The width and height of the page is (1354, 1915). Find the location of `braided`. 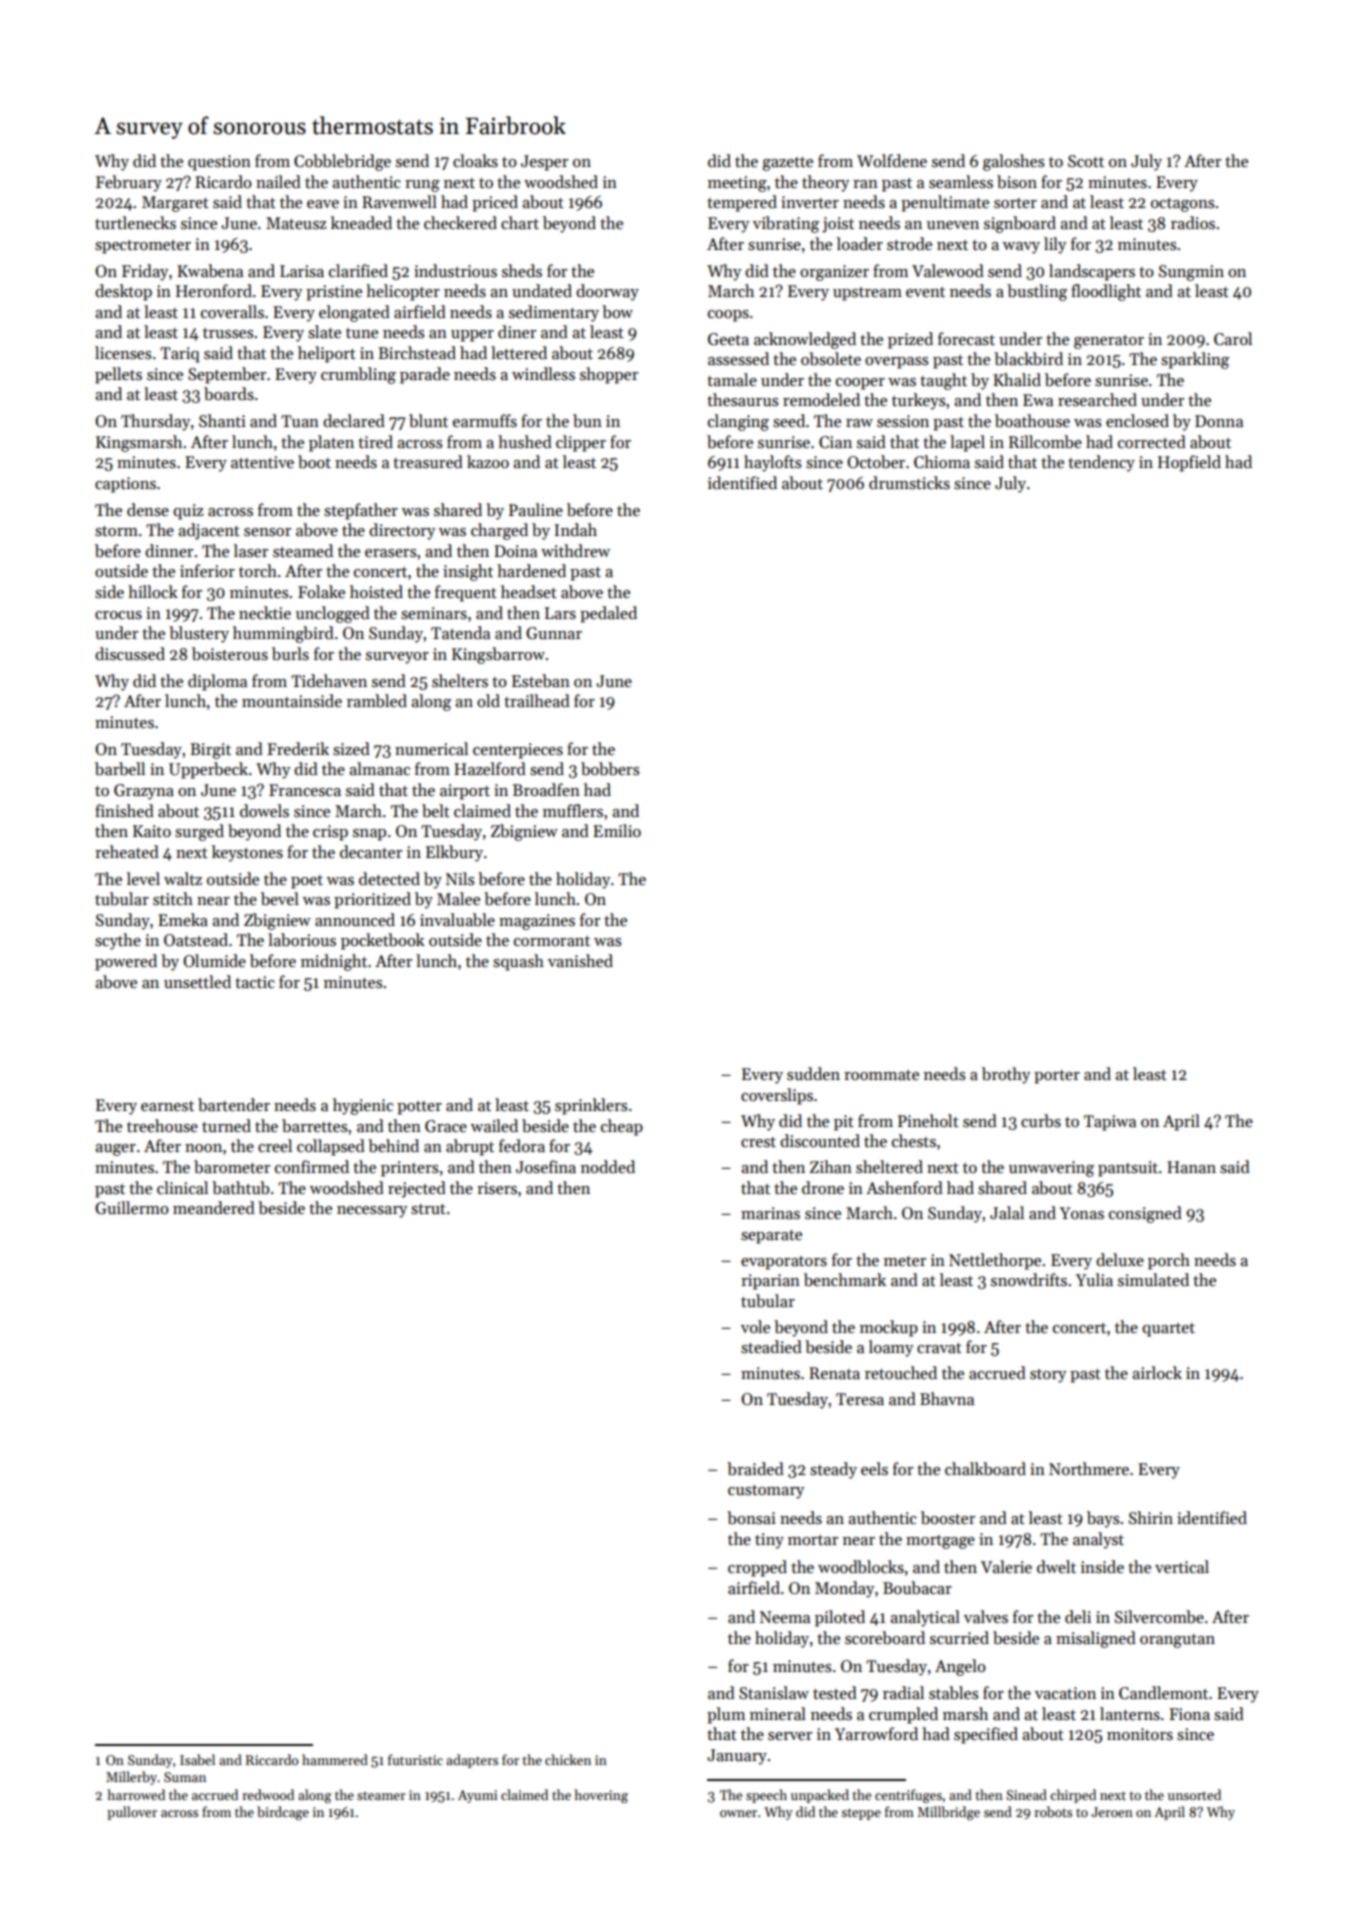

braided is located at coordinates (755, 1469).
